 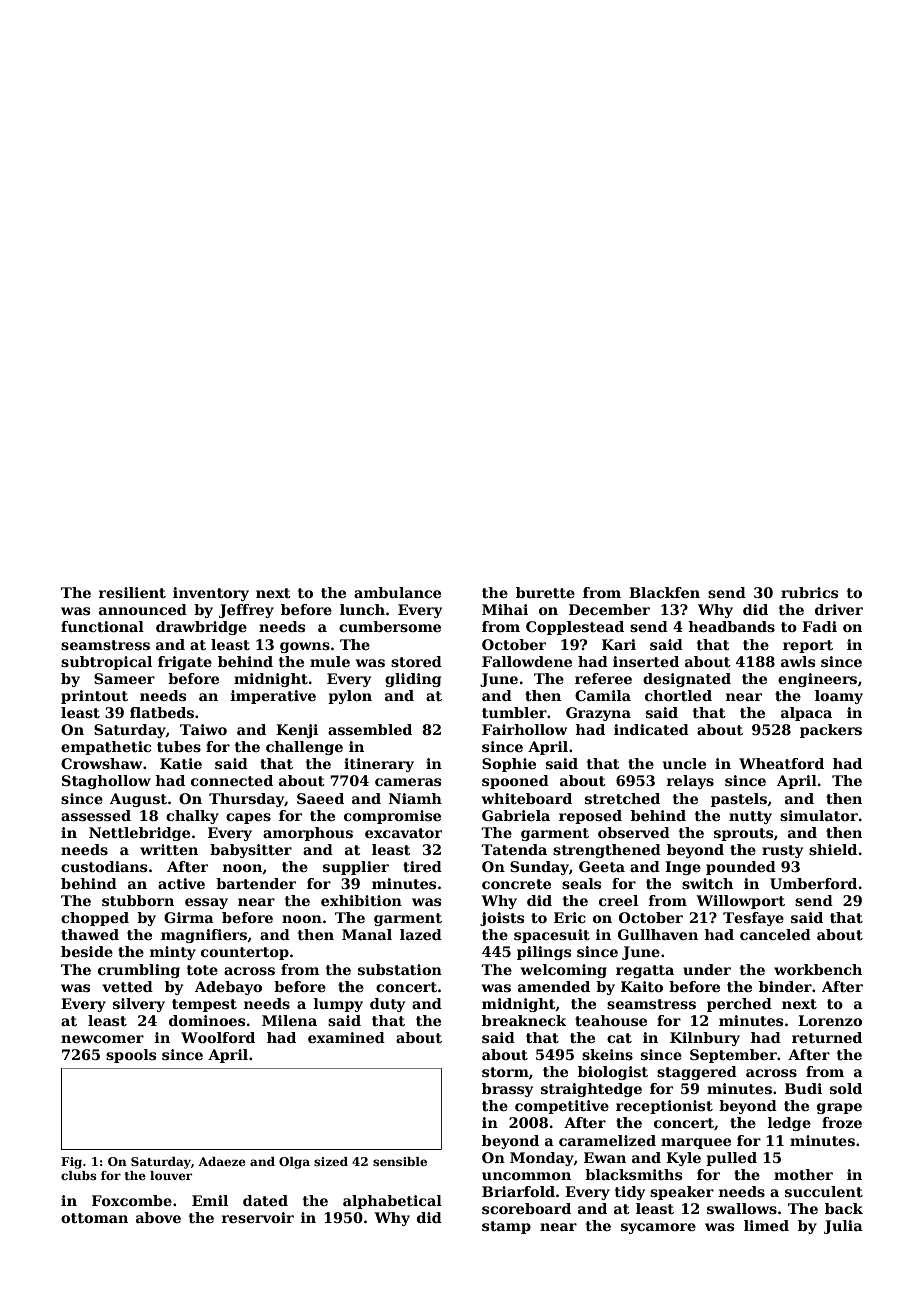 I want to click on pulled, so click(x=731, y=1159).
